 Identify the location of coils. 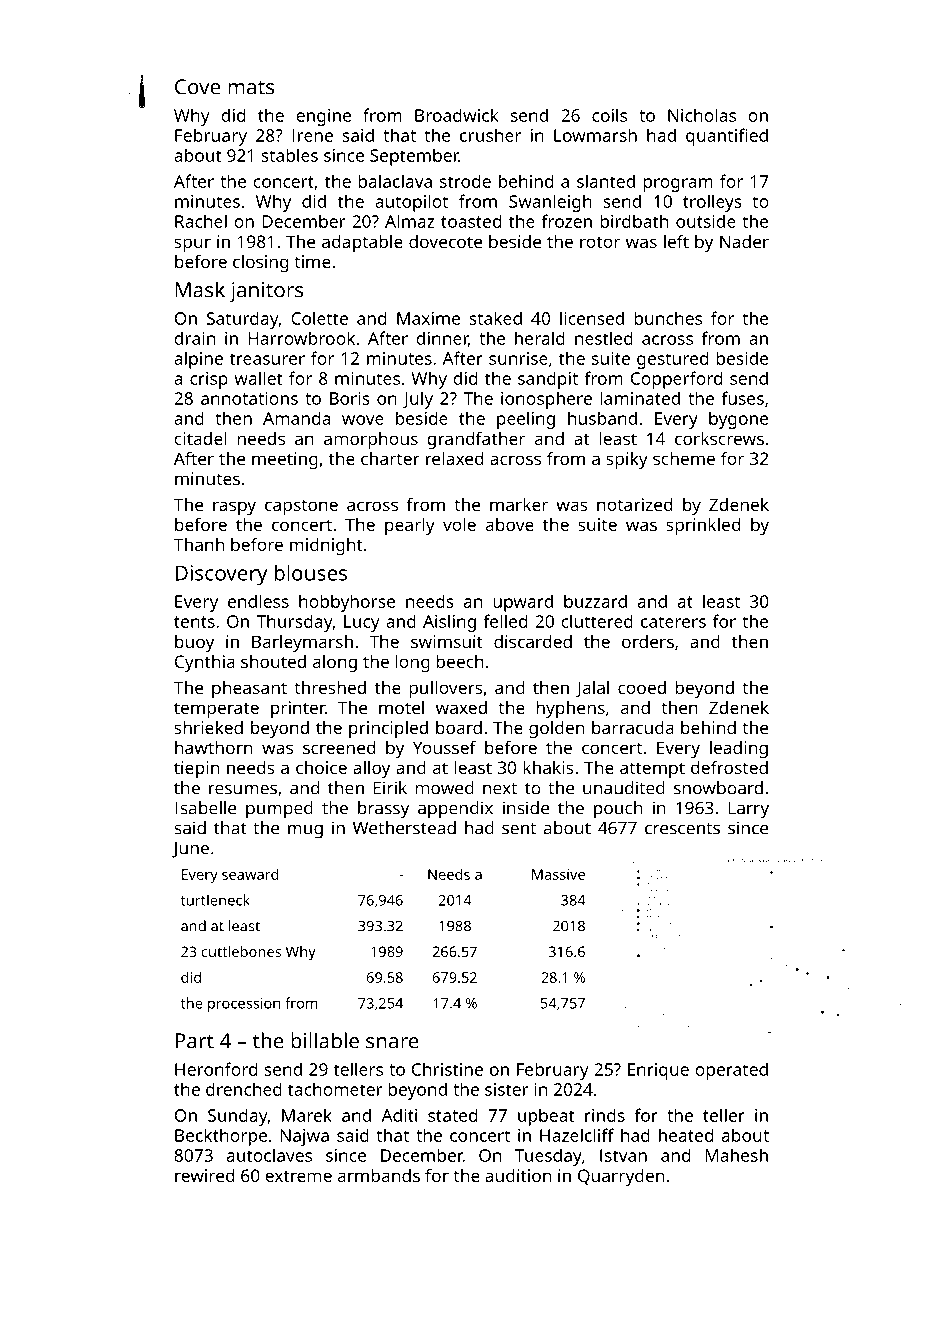
(609, 115).
